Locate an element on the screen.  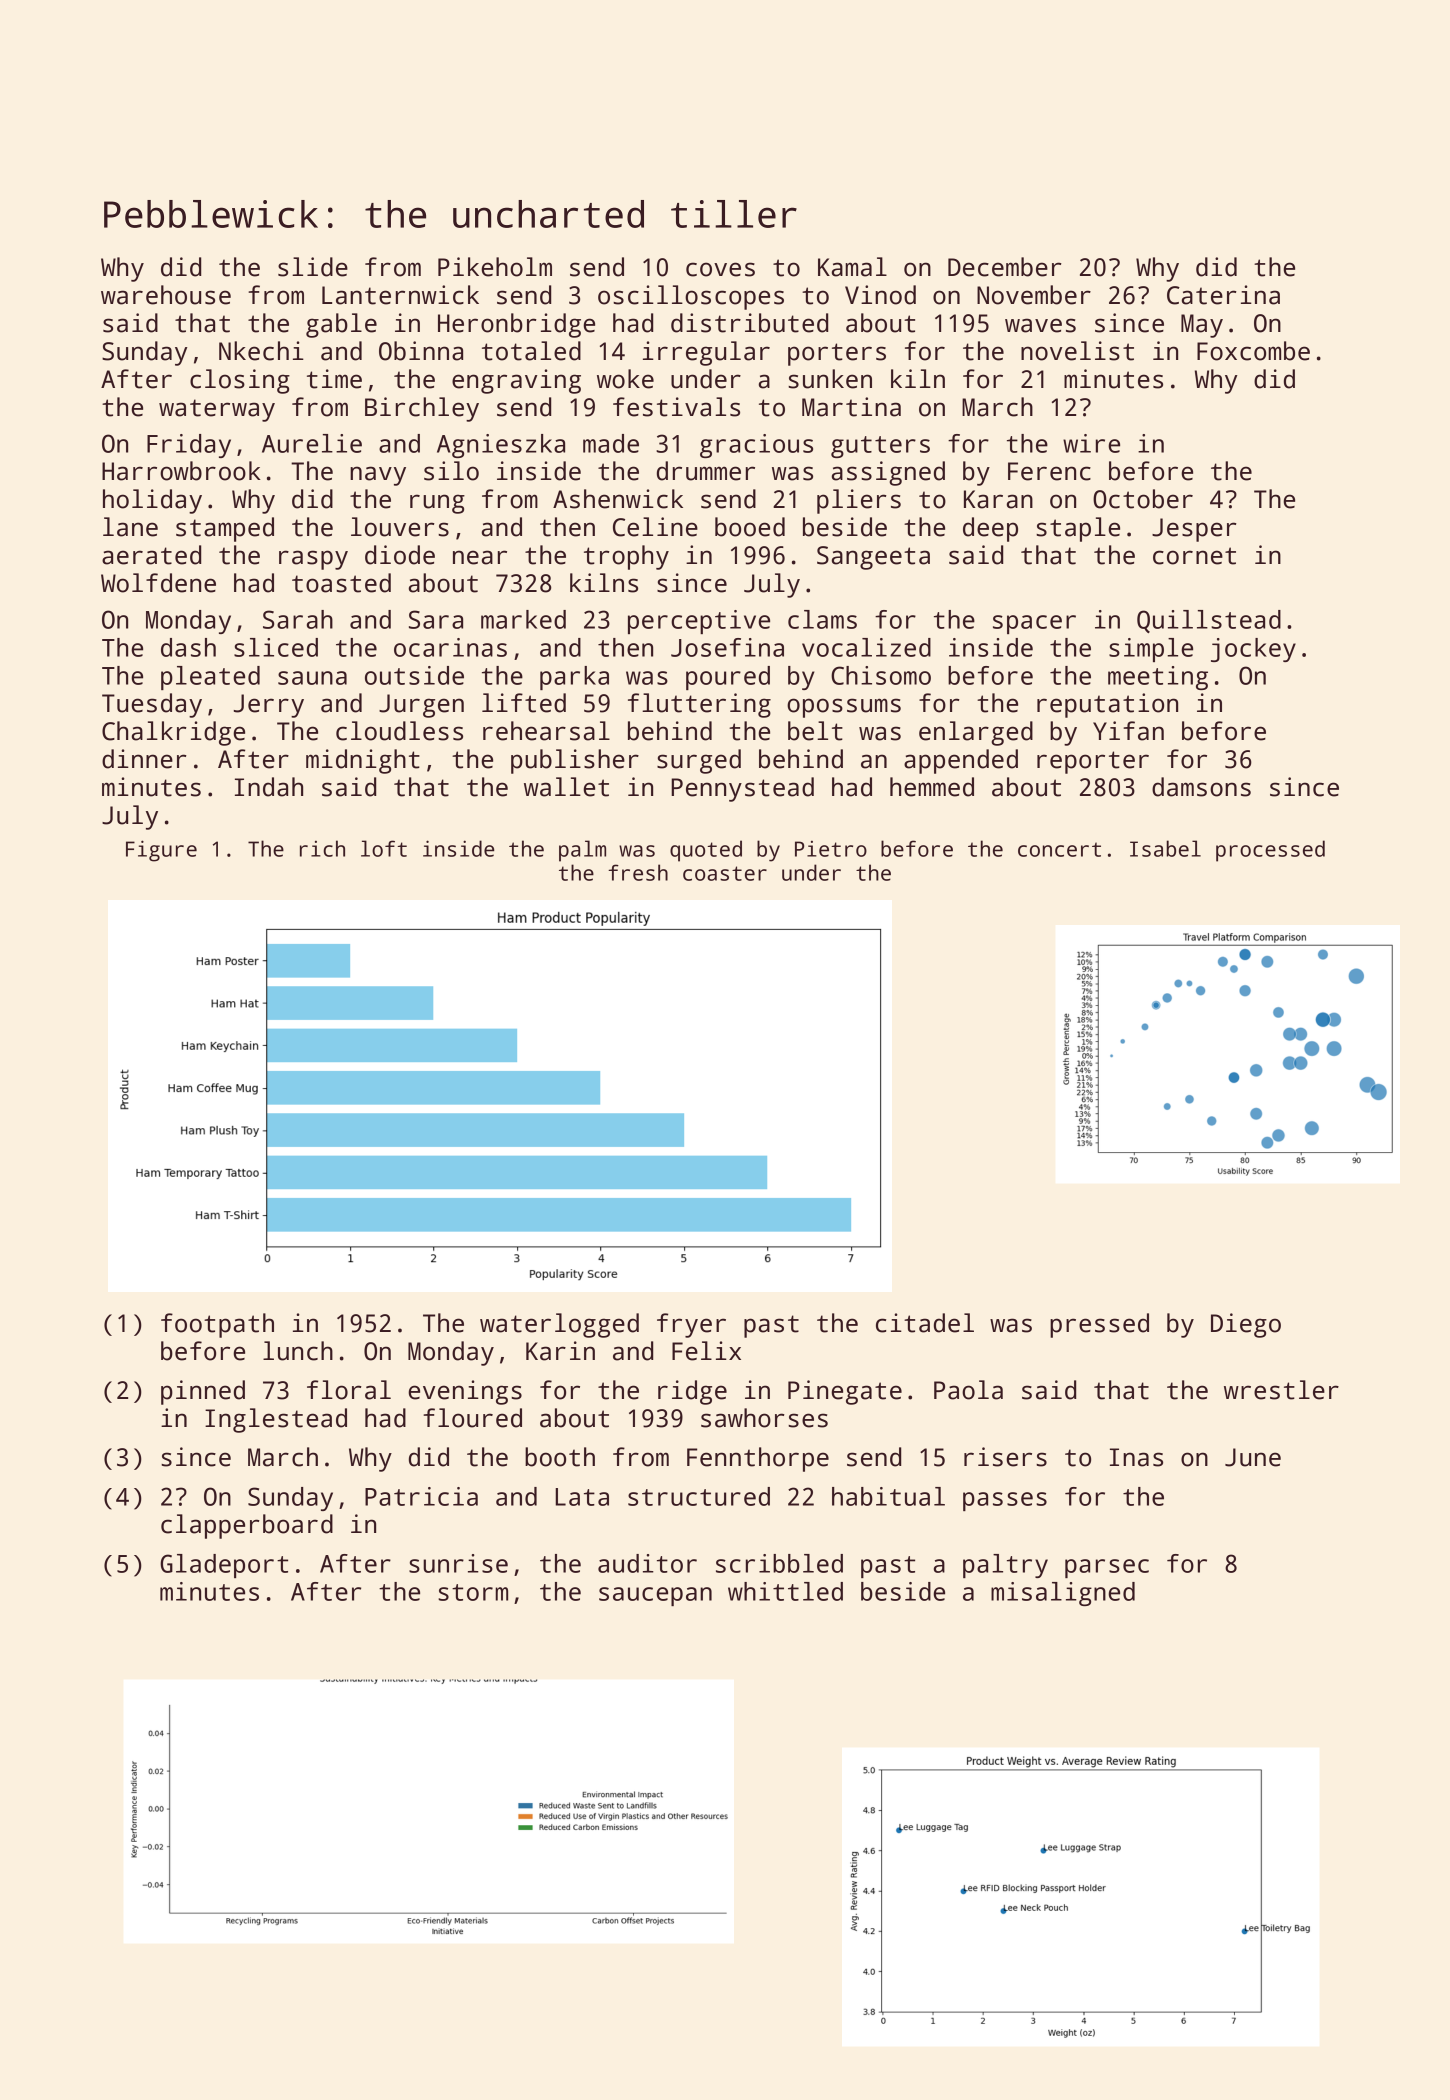
sunrise is located at coordinates (458, 1563).
